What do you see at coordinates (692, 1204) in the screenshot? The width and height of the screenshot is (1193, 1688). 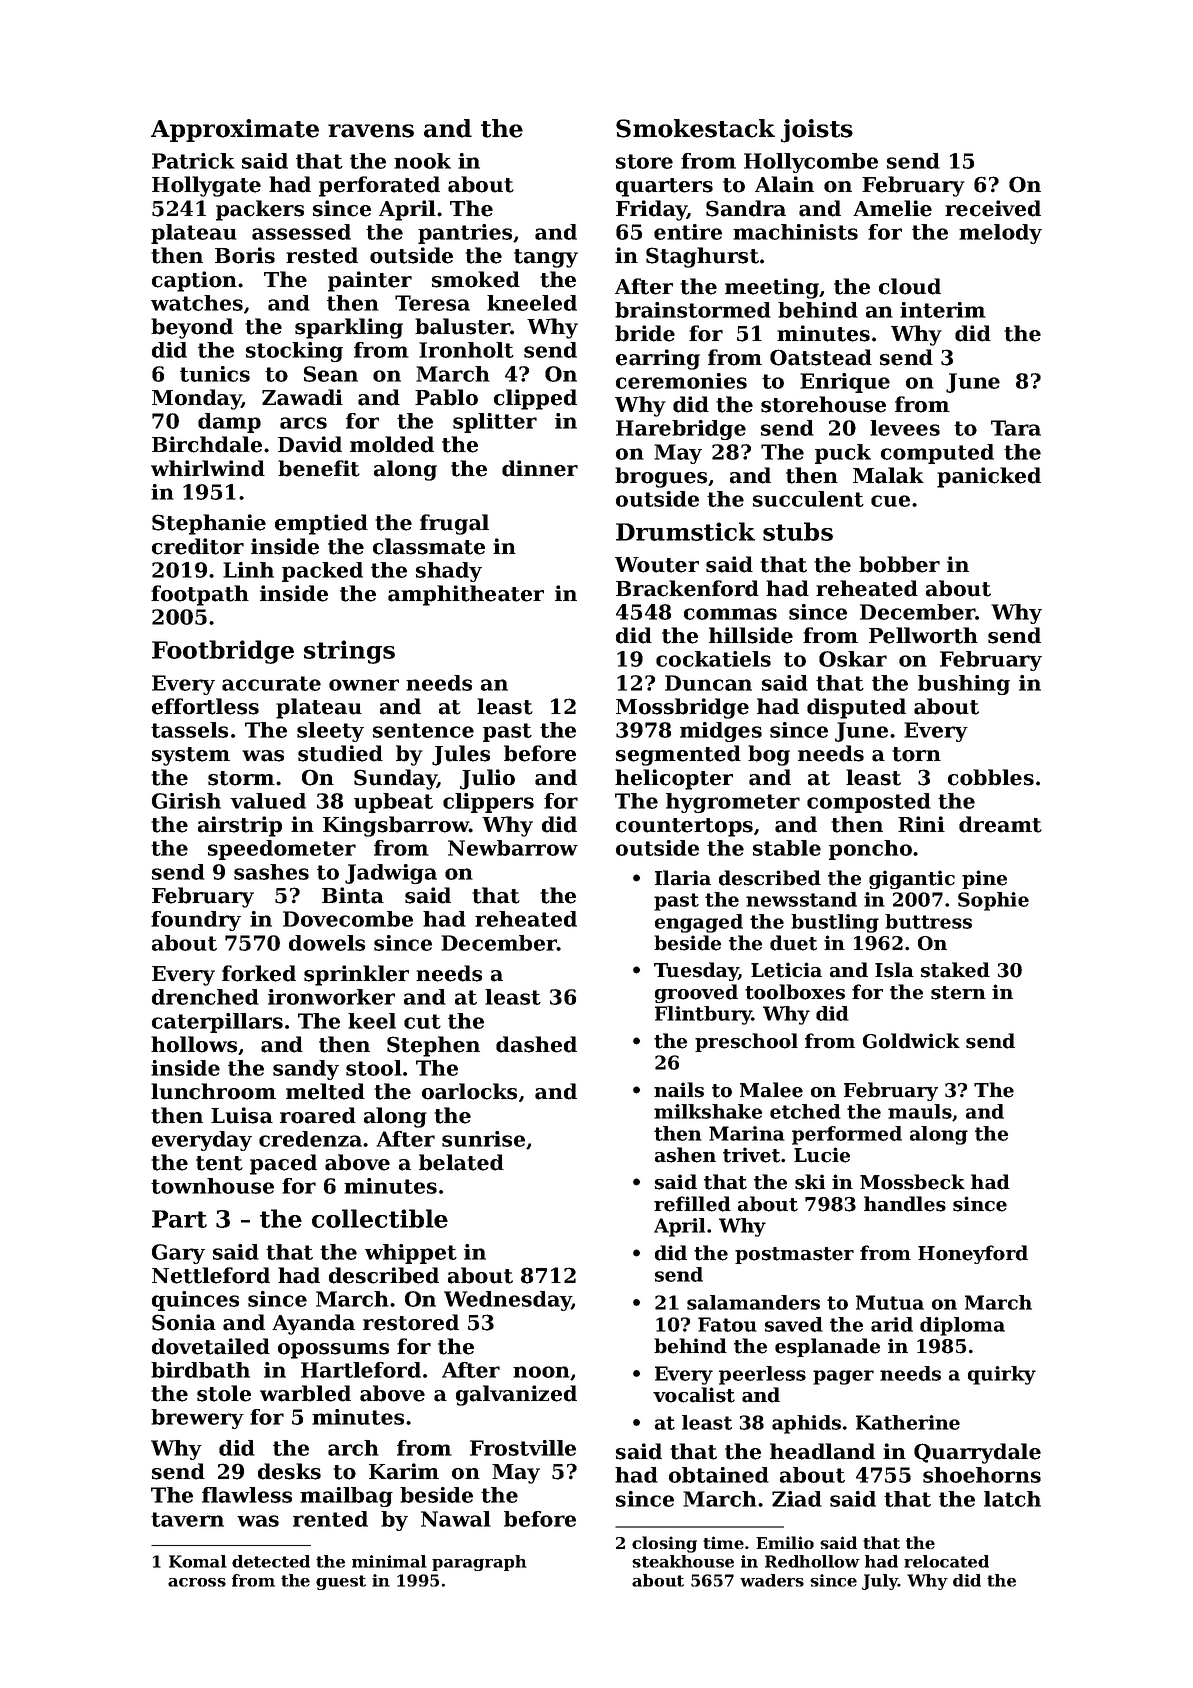 I see `refilled` at bounding box center [692, 1204].
